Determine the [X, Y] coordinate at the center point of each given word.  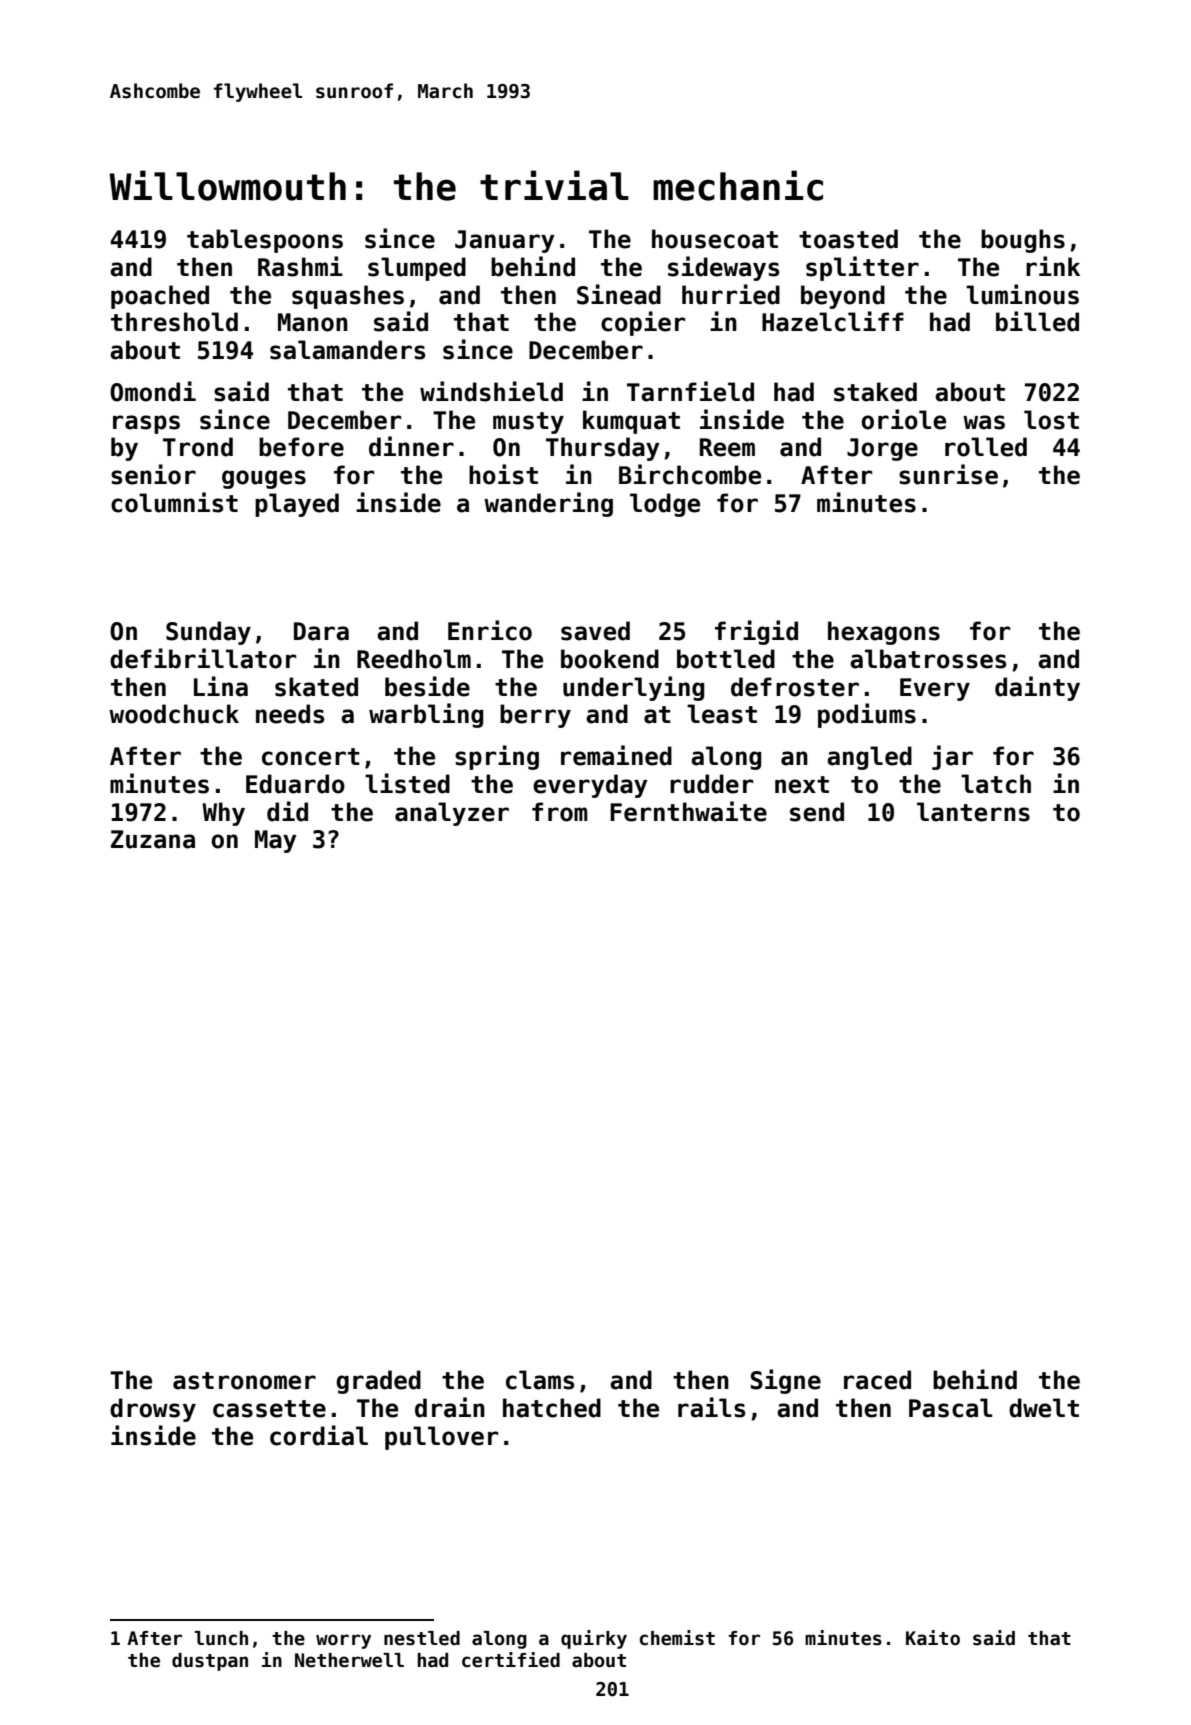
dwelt [1044, 1408]
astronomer [244, 1381]
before [301, 447]
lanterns [973, 812]
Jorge [882, 449]
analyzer [452, 814]
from [560, 812]
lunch [221, 1638]
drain [450, 1407]
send [817, 812]
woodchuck [174, 714]
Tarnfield [690, 391]
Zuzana [153, 839]
